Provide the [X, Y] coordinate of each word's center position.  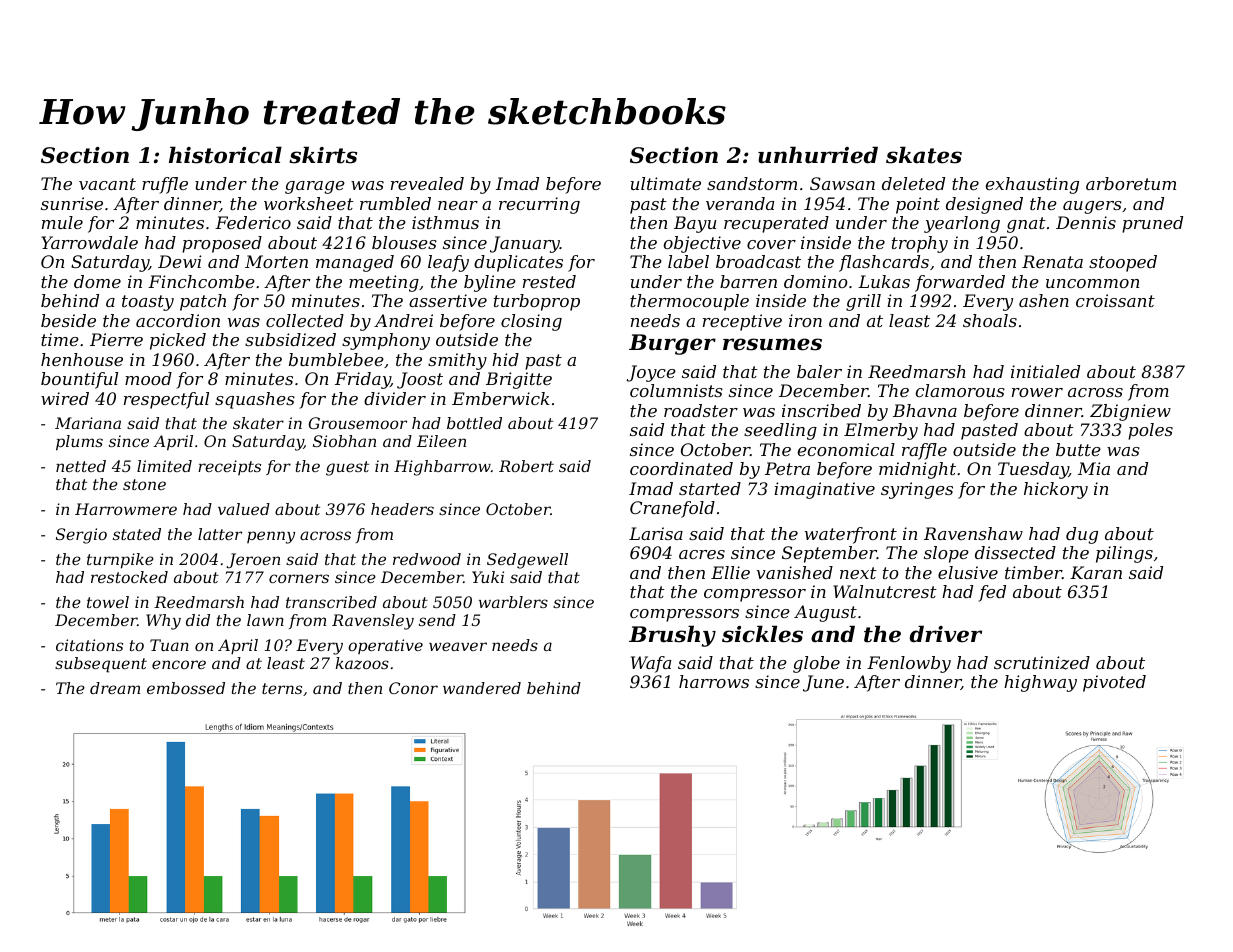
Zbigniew [1130, 412]
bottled [474, 423]
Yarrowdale [89, 242]
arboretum [1131, 183]
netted [81, 466]
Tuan [169, 645]
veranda [740, 203]
